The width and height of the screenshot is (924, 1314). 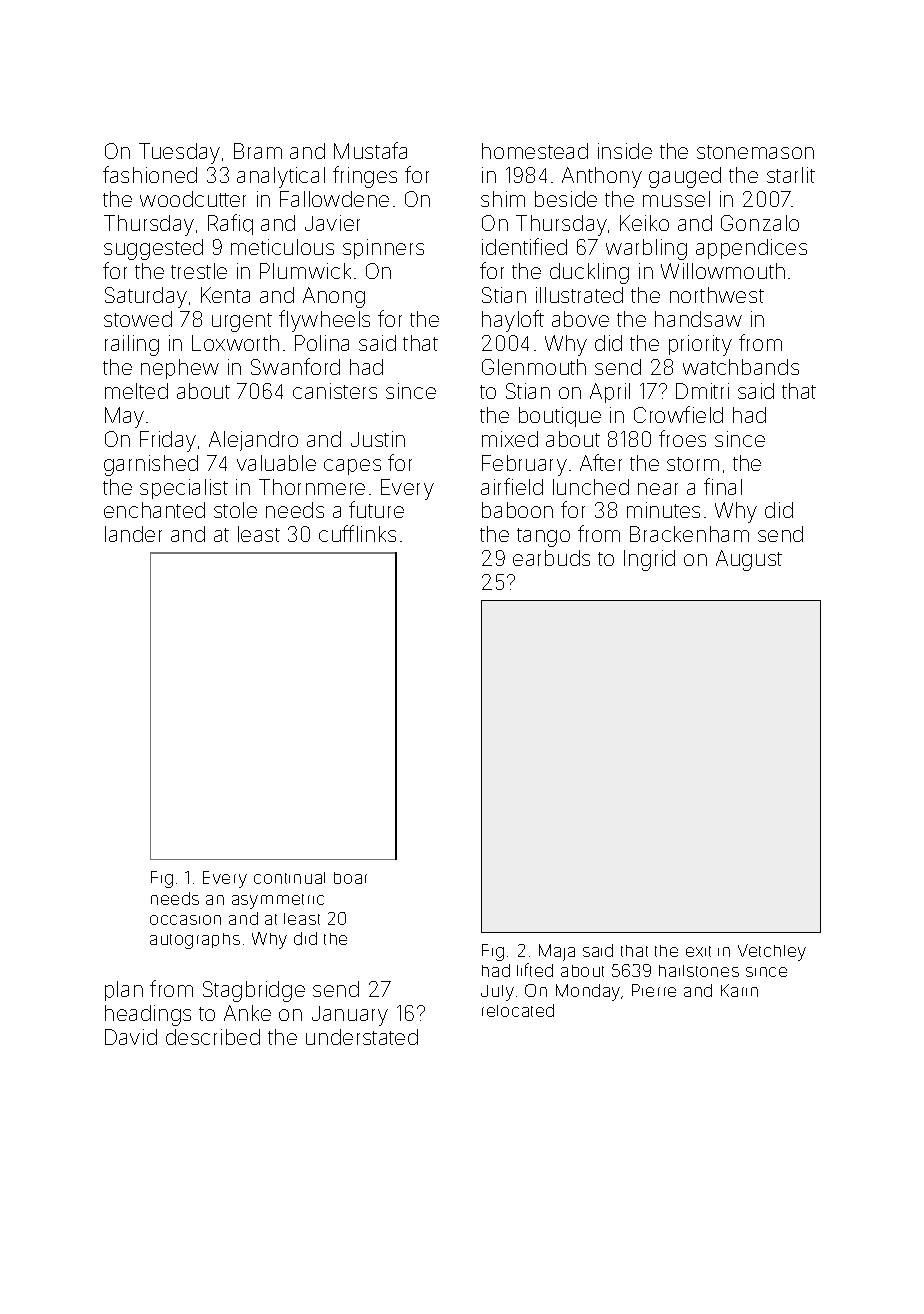 What do you see at coordinates (551, 558) in the screenshot?
I see `earbuds` at bounding box center [551, 558].
